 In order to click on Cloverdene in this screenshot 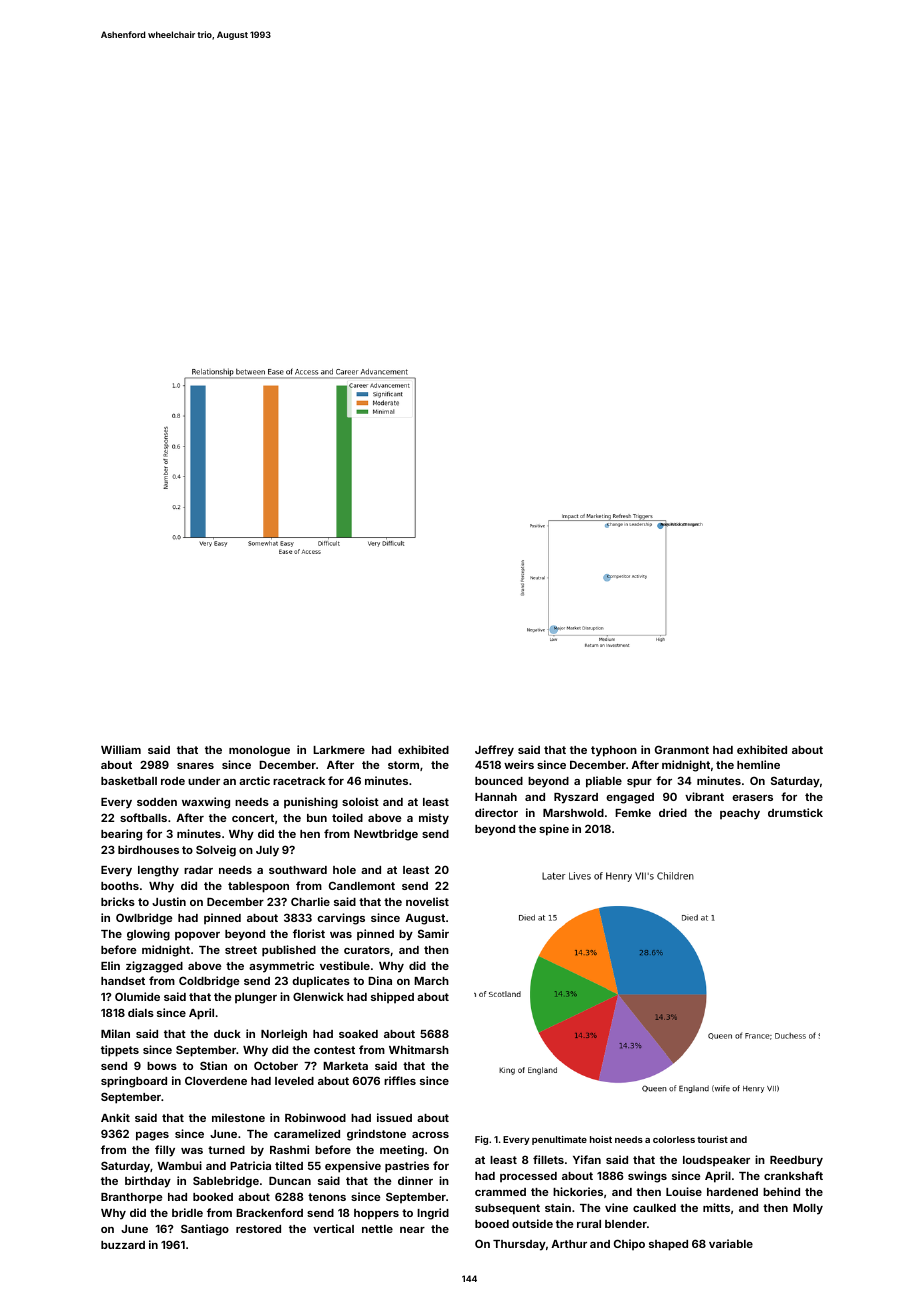, I will do `click(216, 1080)`.
